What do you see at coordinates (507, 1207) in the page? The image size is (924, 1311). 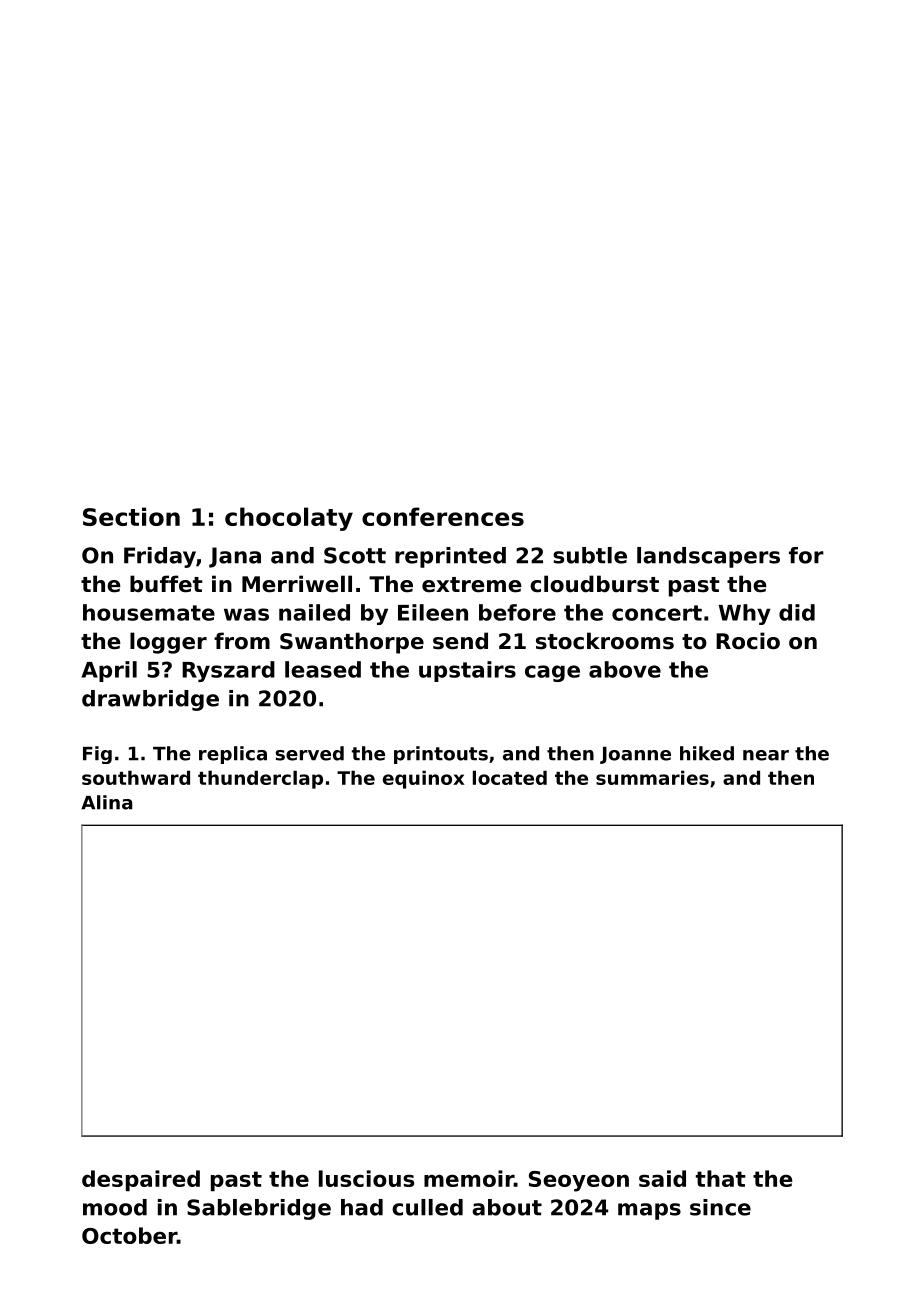 I see `about` at bounding box center [507, 1207].
